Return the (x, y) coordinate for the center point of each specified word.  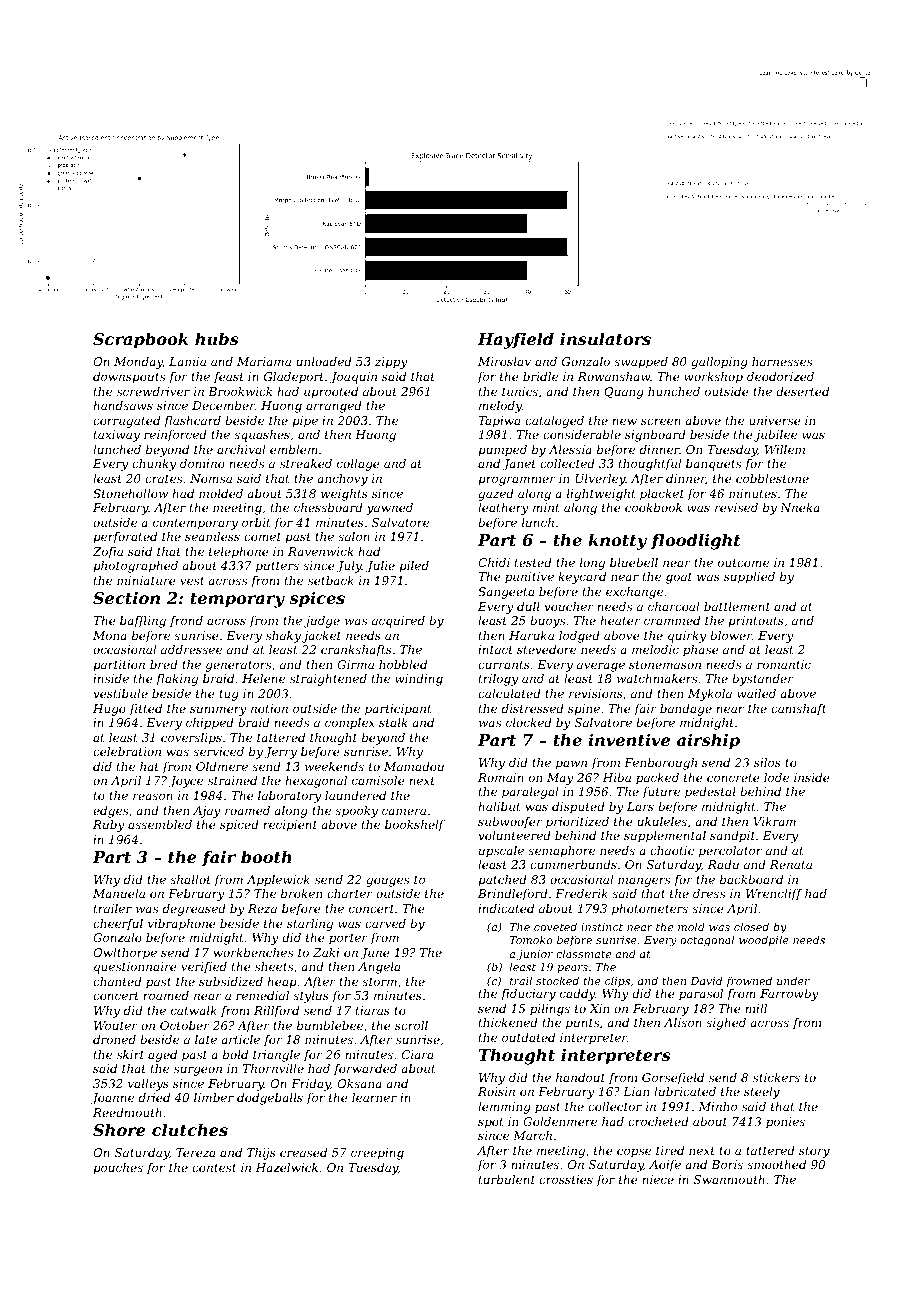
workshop (713, 378)
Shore (119, 1129)
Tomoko (531, 939)
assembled (160, 824)
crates (163, 479)
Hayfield (515, 340)
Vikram (774, 821)
